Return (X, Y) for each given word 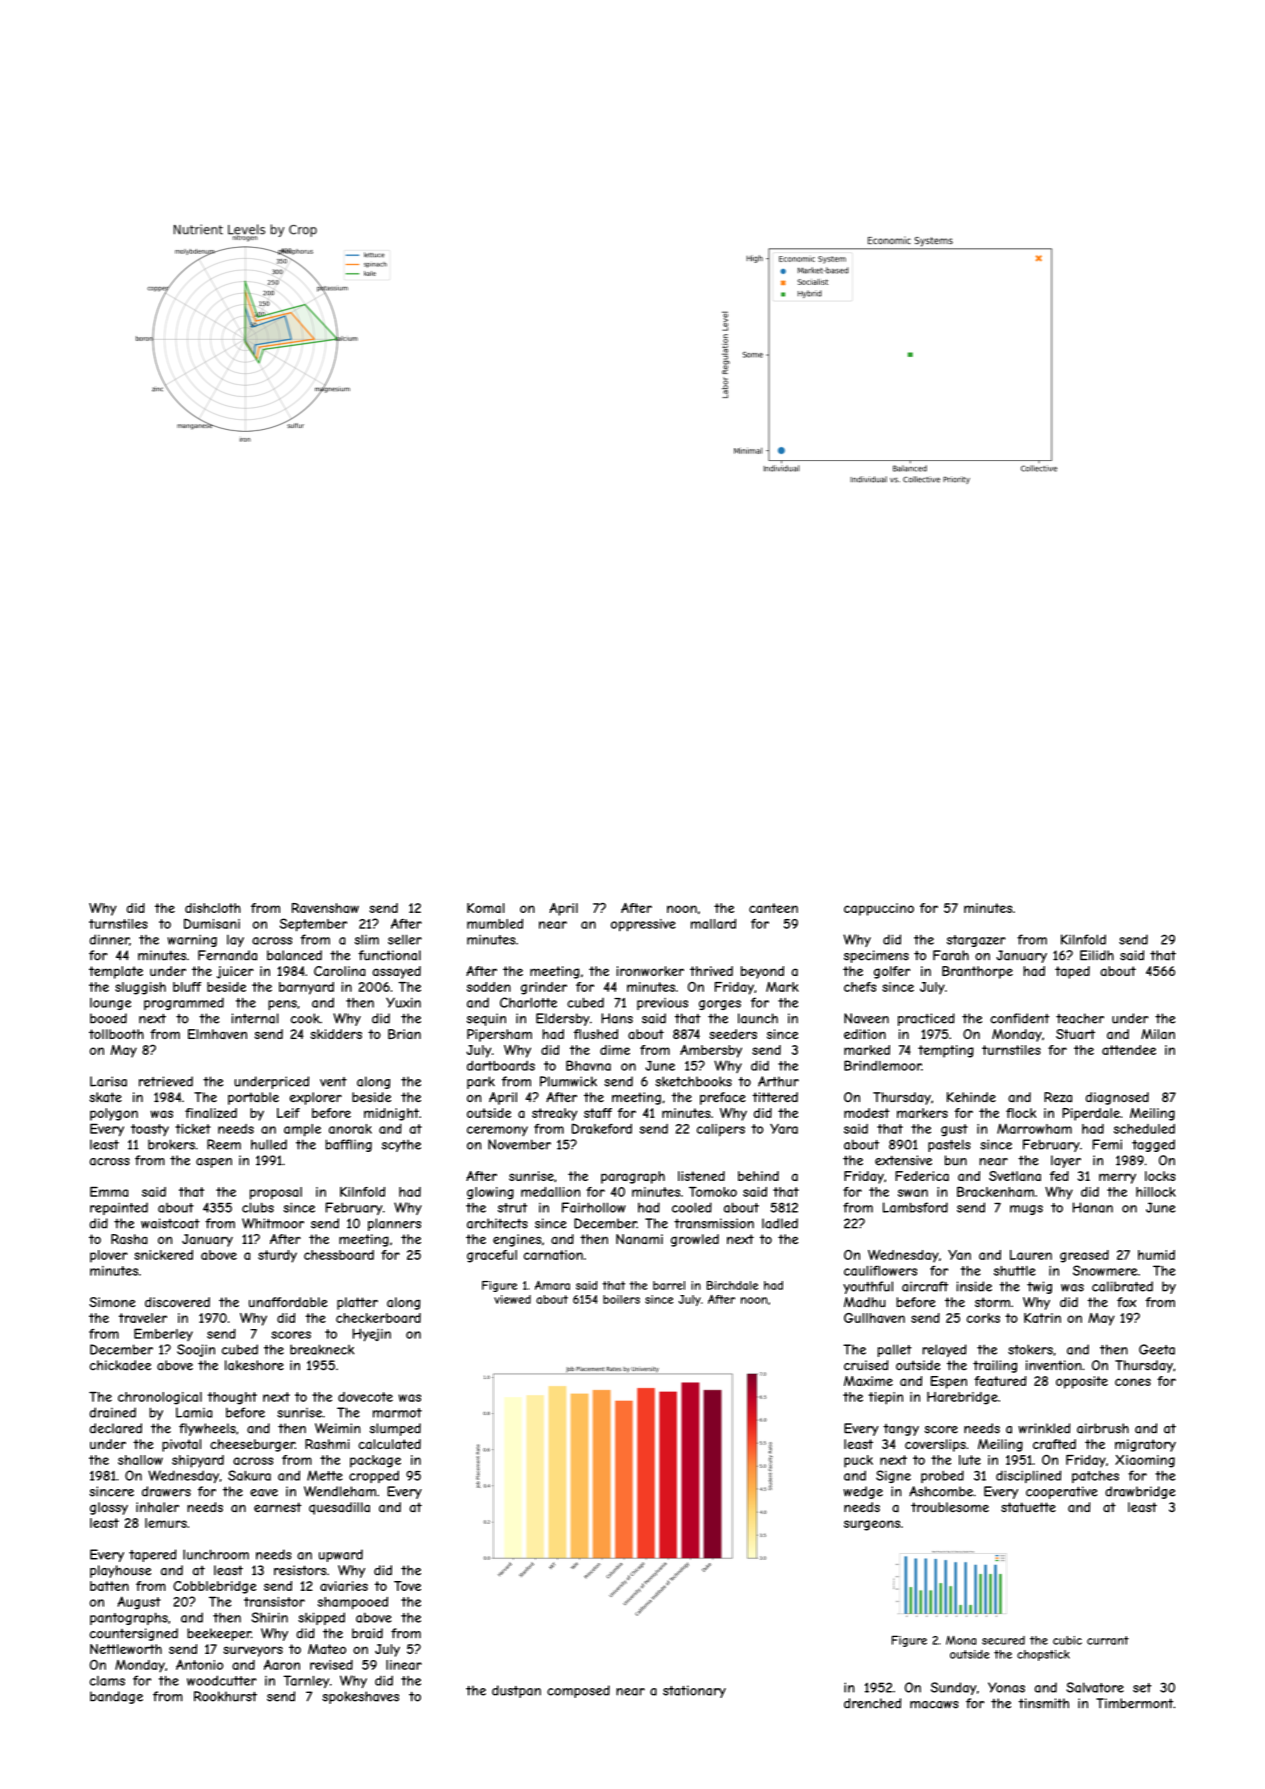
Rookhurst (225, 1696)
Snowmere (1105, 1270)
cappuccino (879, 909)
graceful (492, 1256)
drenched (872, 1703)
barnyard (306, 988)
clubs (258, 1207)
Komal (486, 908)
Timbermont (1134, 1703)
